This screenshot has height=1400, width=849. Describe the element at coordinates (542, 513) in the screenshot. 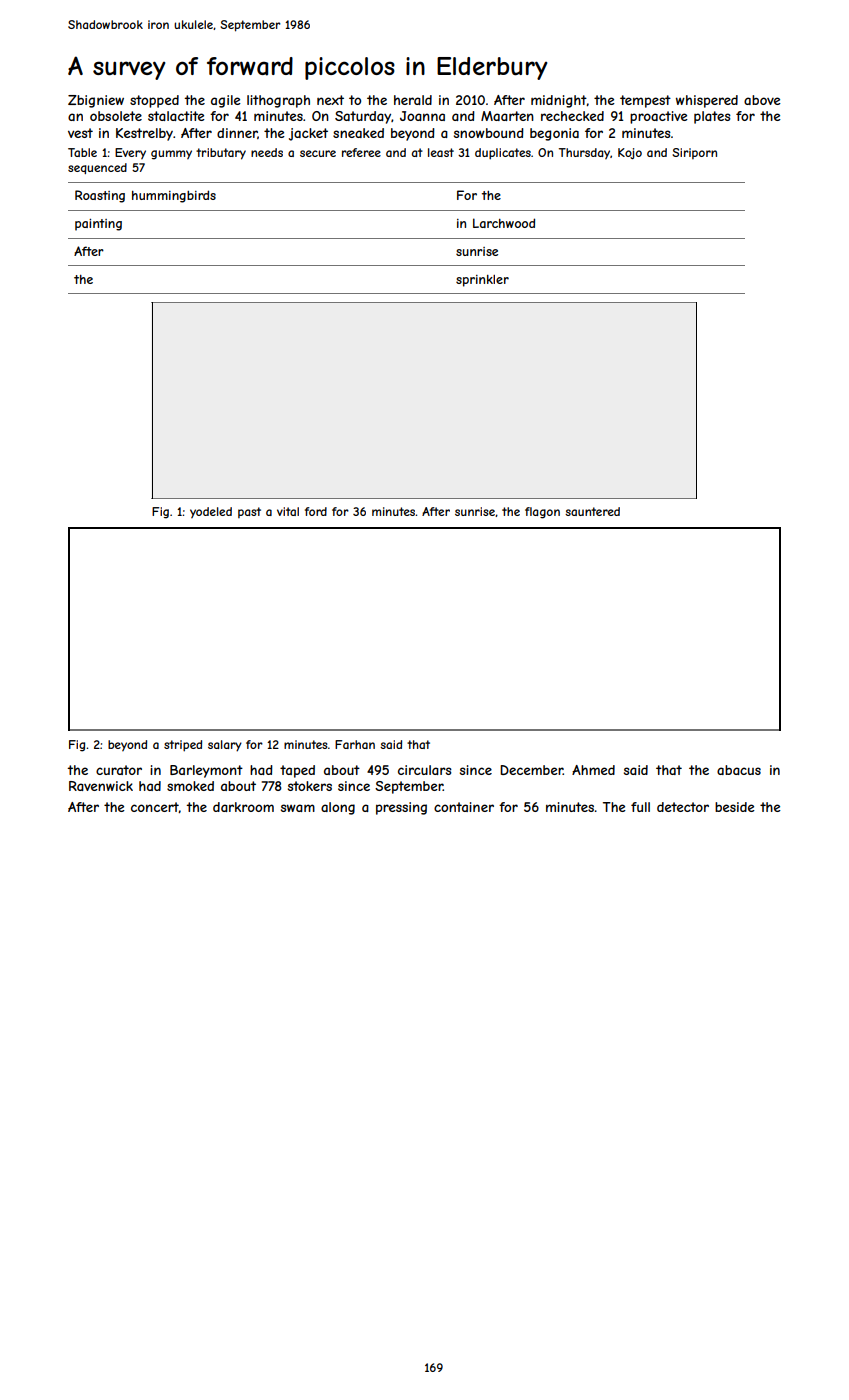

I see `flagon` at that location.
